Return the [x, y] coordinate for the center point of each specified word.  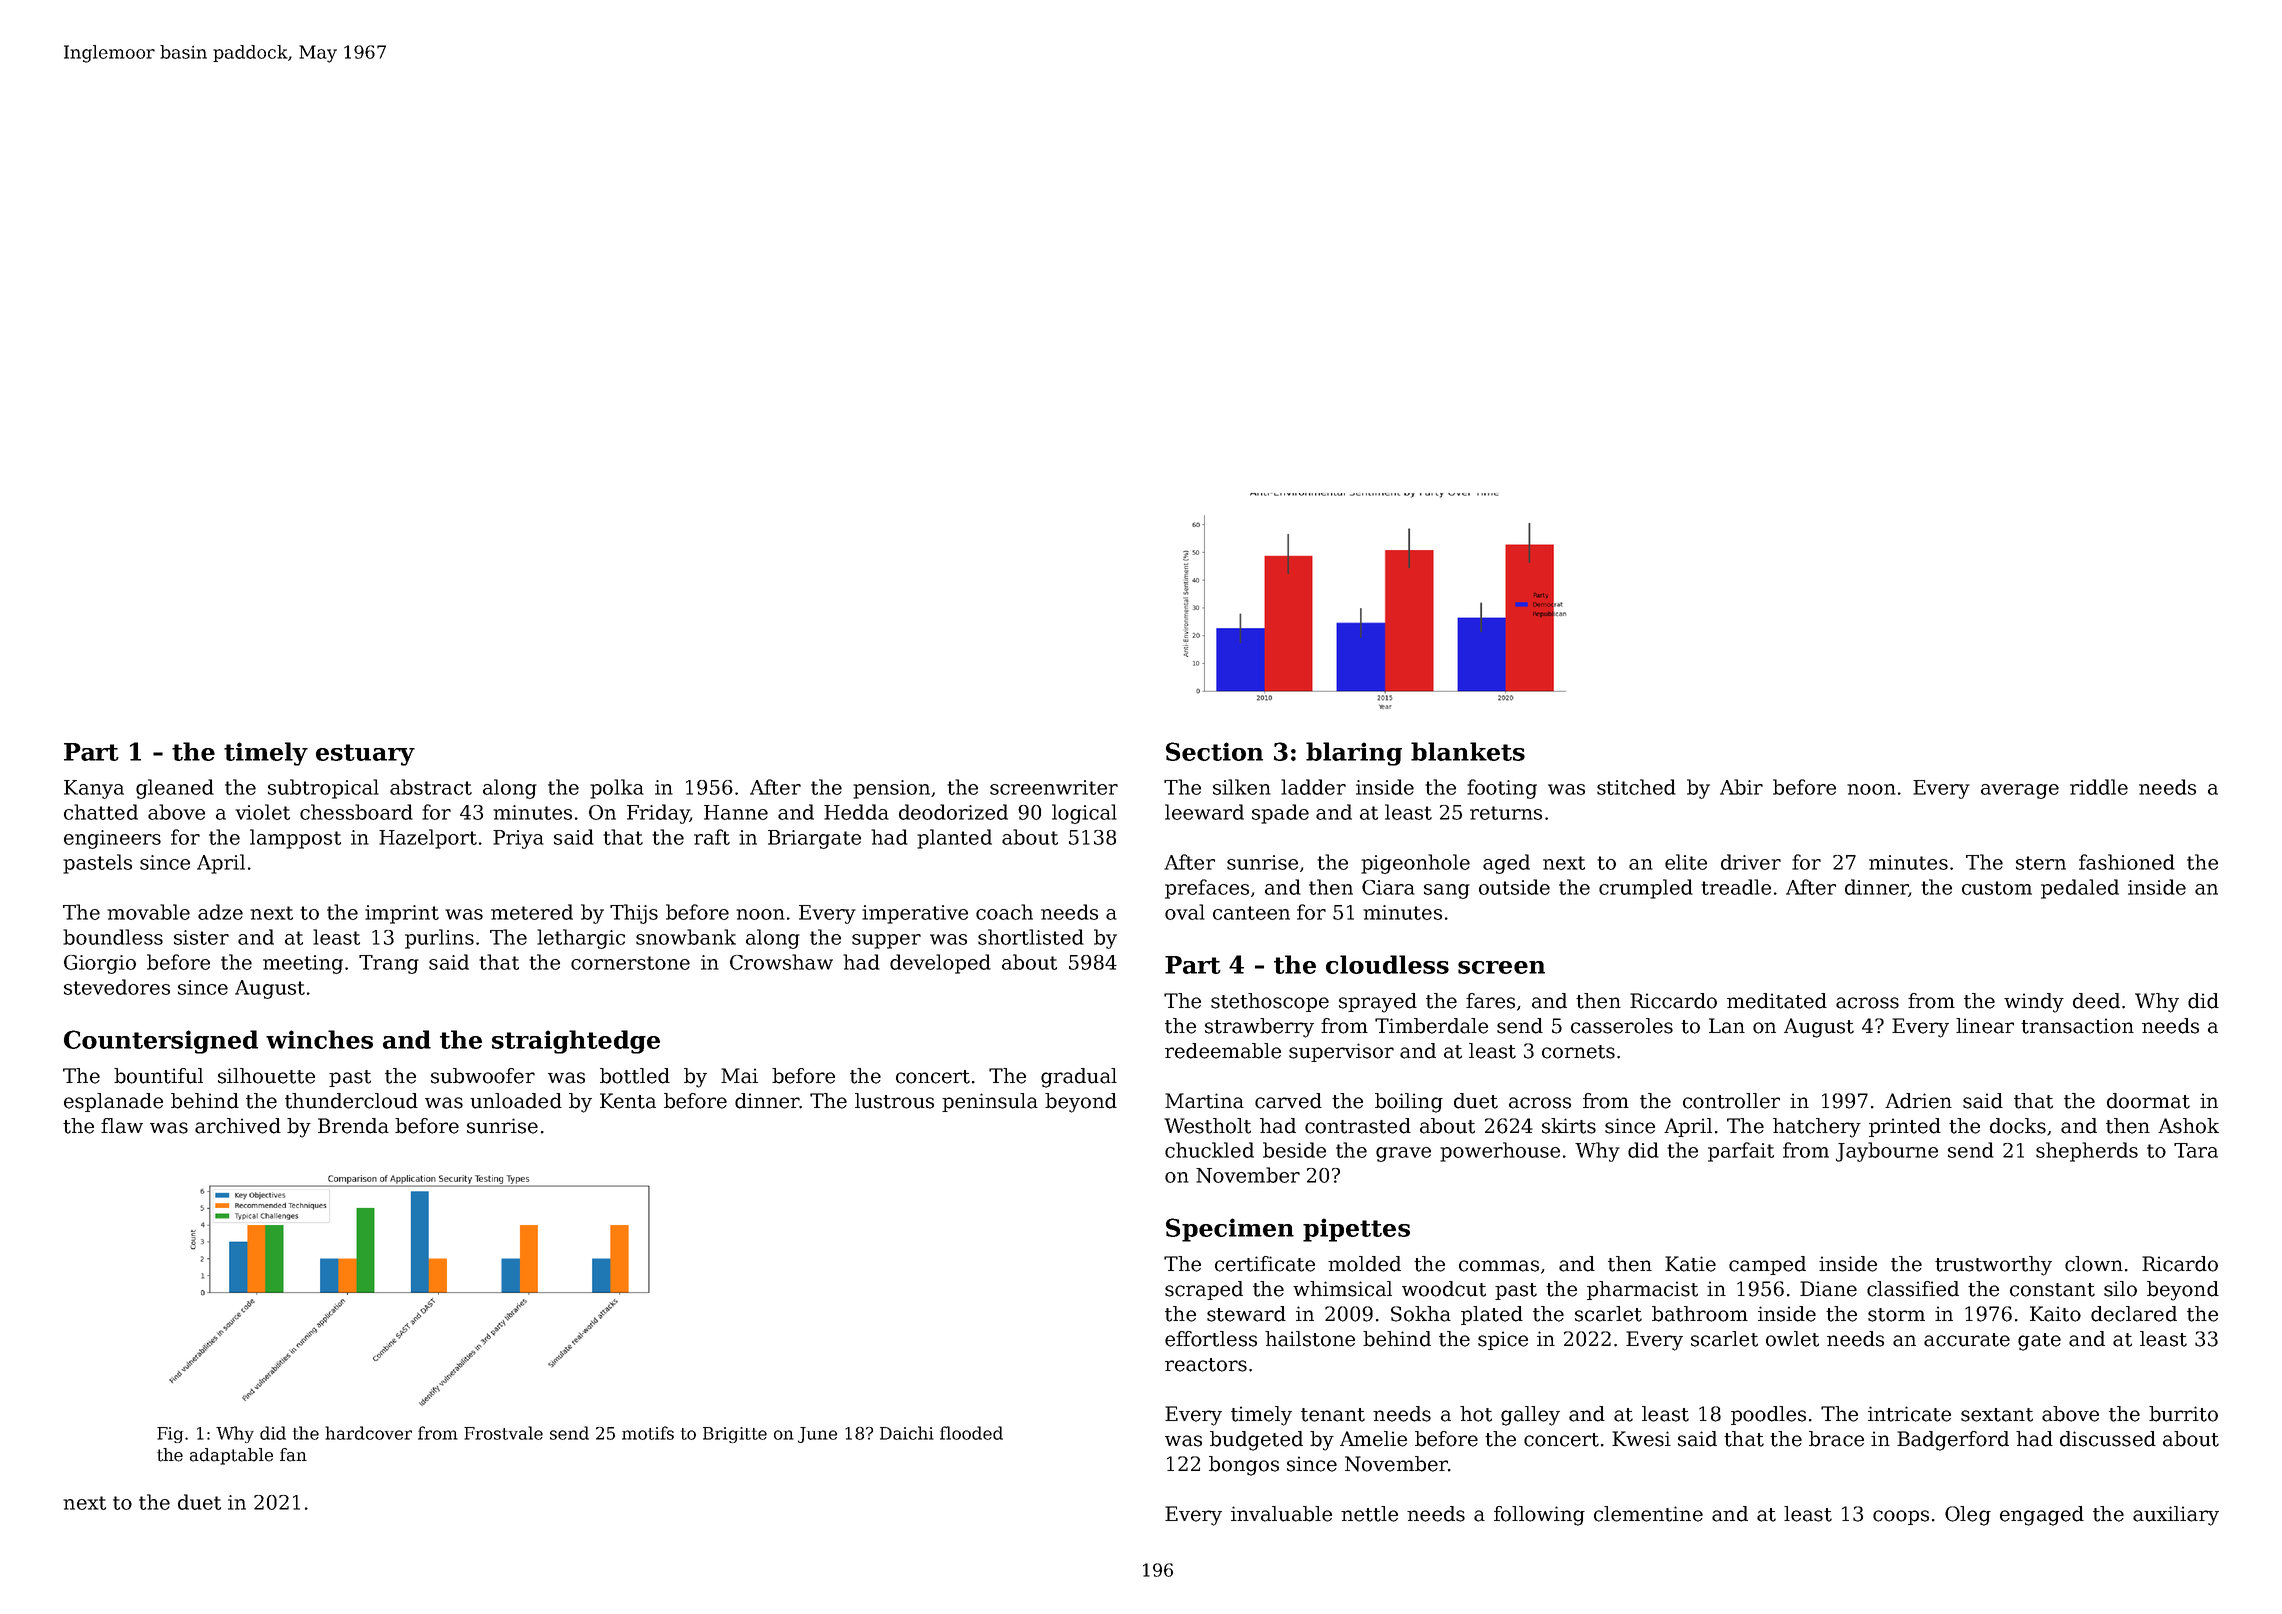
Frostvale [503, 1433]
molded [1364, 1264]
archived [238, 1126]
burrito [2183, 1414]
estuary [365, 755]
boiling [1409, 1103]
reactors [1206, 1365]
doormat [2148, 1101]
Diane [1828, 1289]
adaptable [231, 1456]
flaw [122, 1126]
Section [1214, 751]
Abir [1741, 787]
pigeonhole [1415, 864]
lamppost [295, 839]
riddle [2099, 787]
